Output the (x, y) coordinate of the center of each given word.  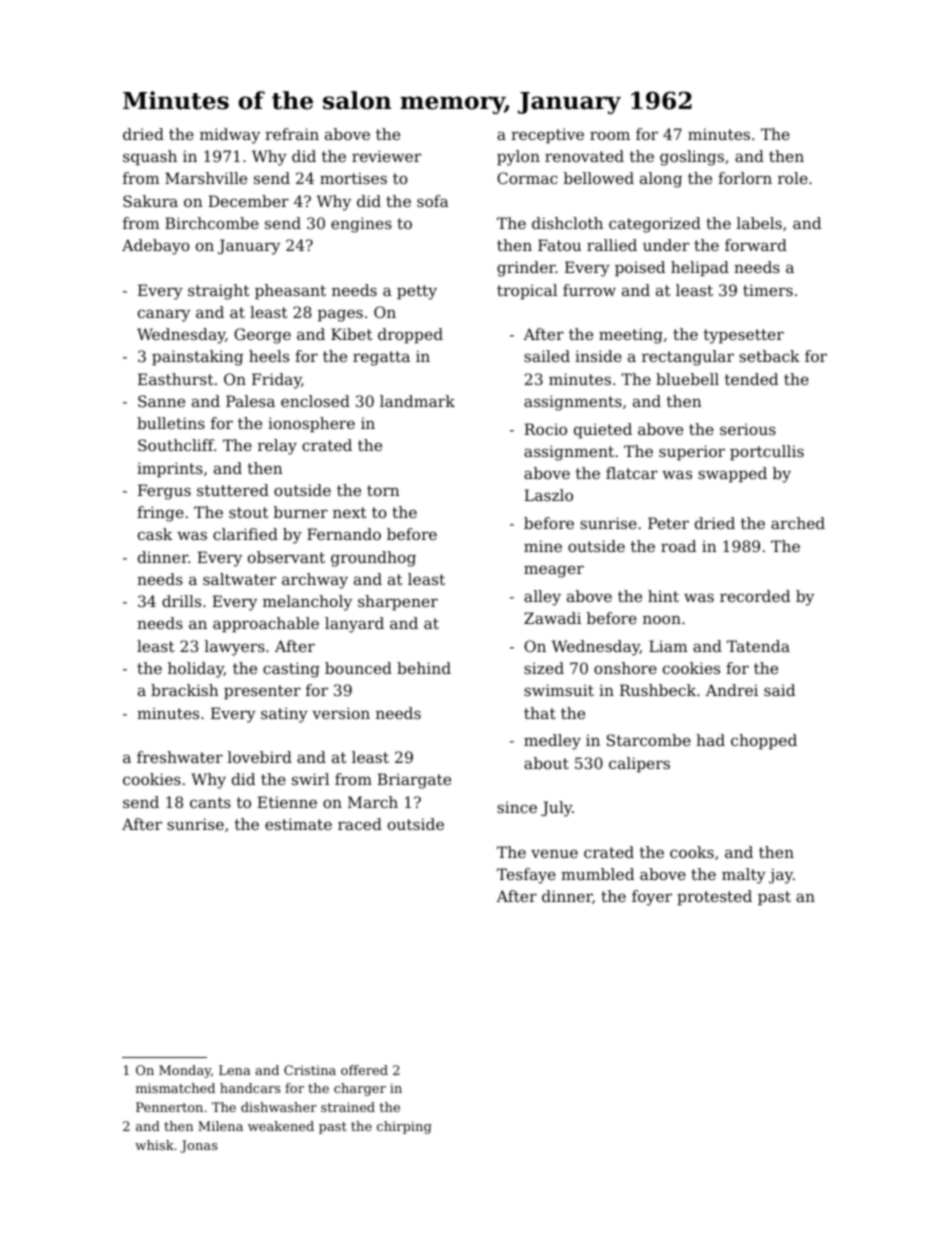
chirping (404, 1127)
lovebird (260, 757)
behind (424, 668)
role (793, 178)
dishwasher (279, 1107)
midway (230, 136)
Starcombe (649, 740)
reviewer (386, 156)
